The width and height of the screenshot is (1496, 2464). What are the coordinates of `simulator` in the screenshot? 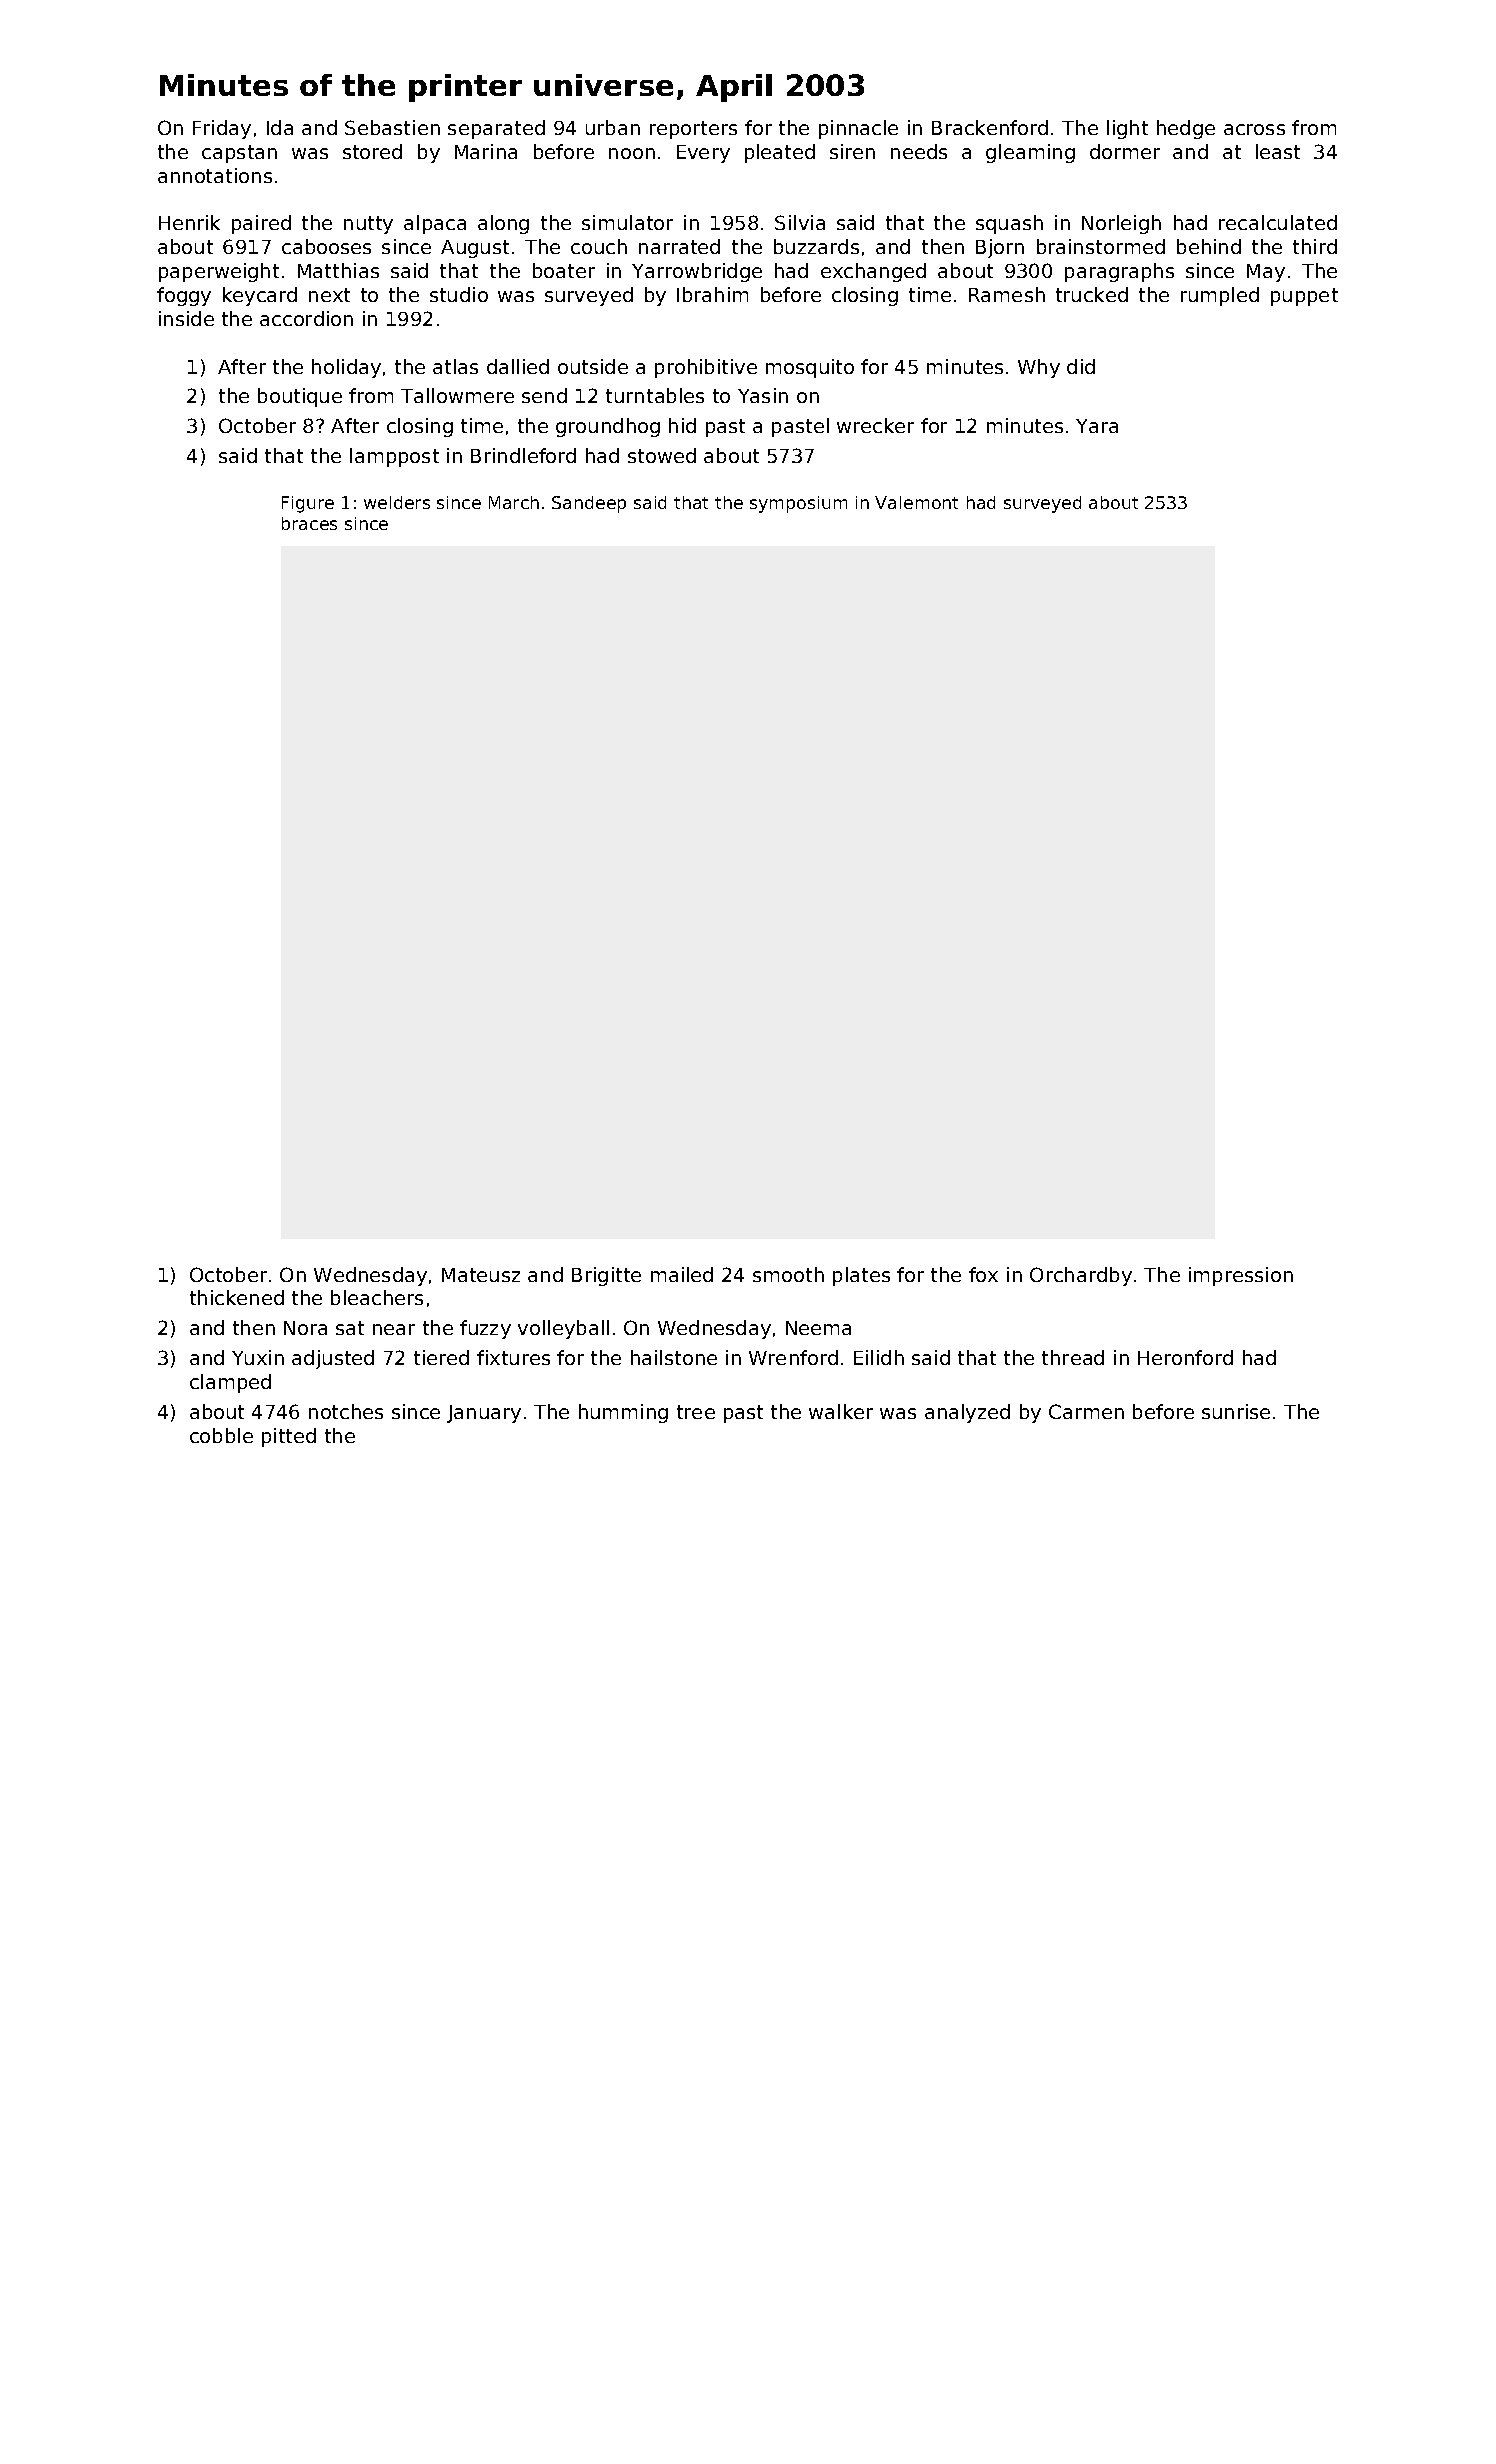 It's located at (627, 222).
